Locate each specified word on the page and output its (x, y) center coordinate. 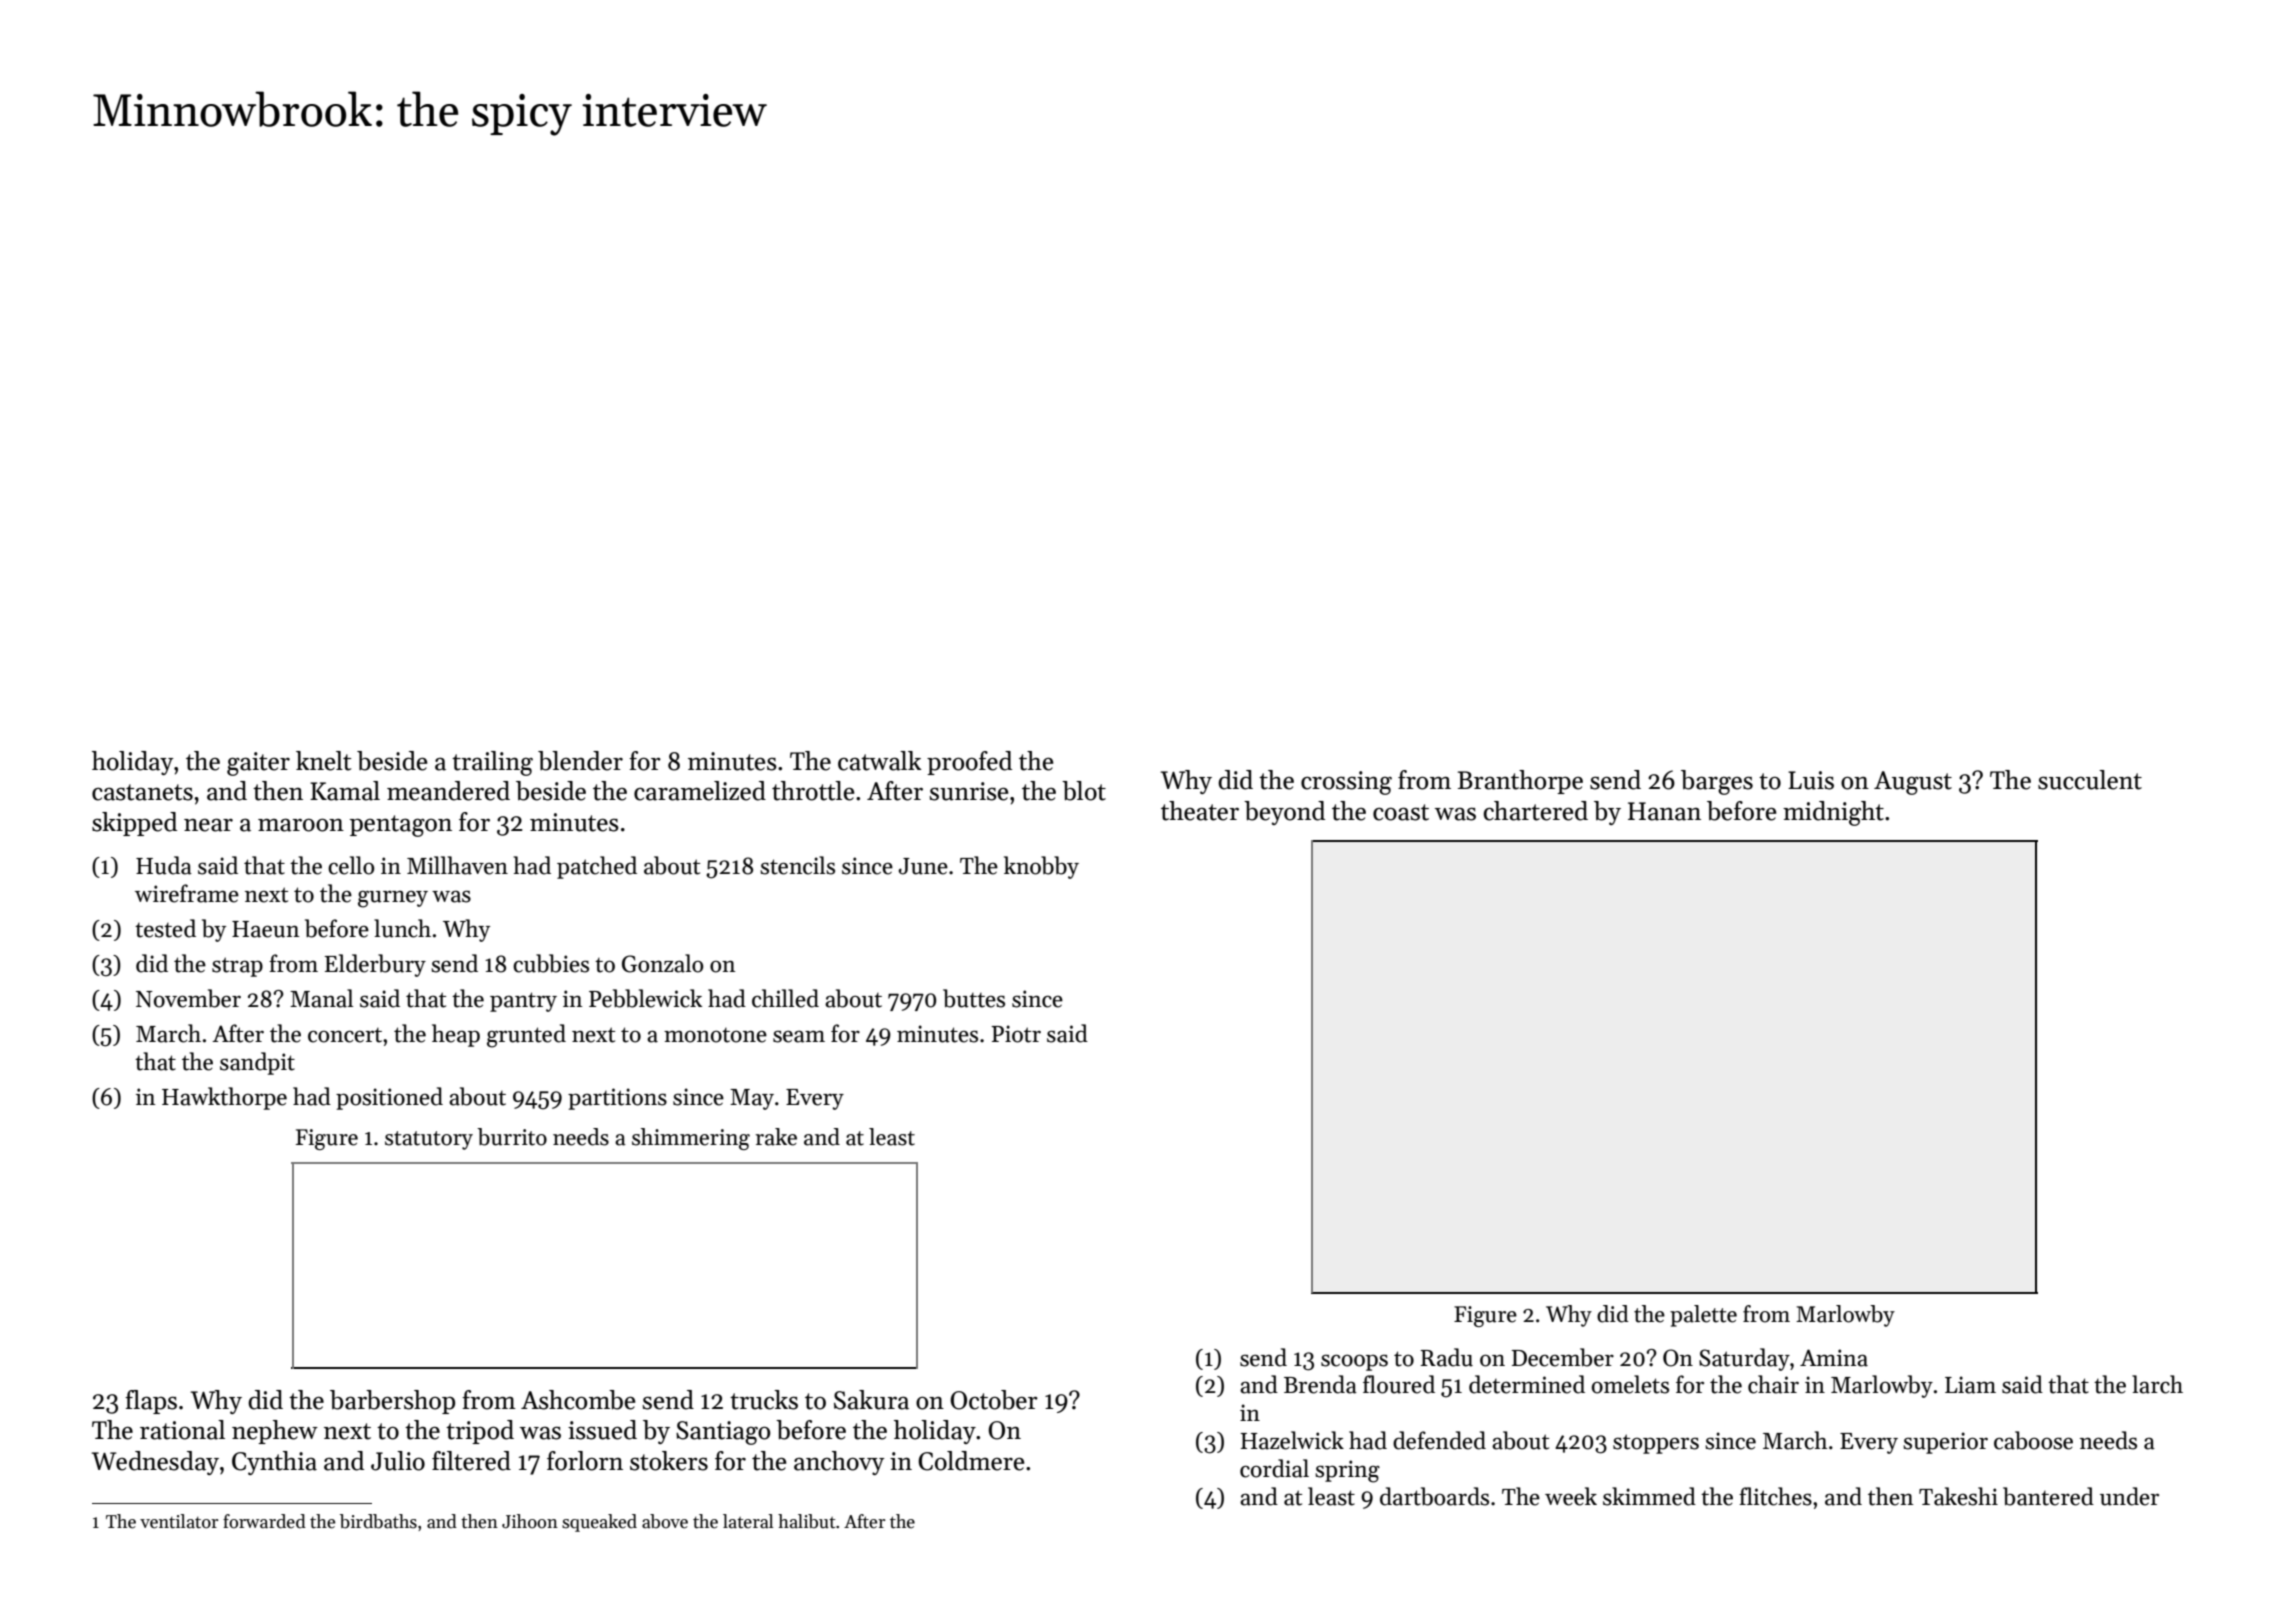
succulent (2090, 780)
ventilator (179, 1521)
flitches (1775, 1496)
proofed (969, 763)
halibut (807, 1521)
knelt (323, 761)
